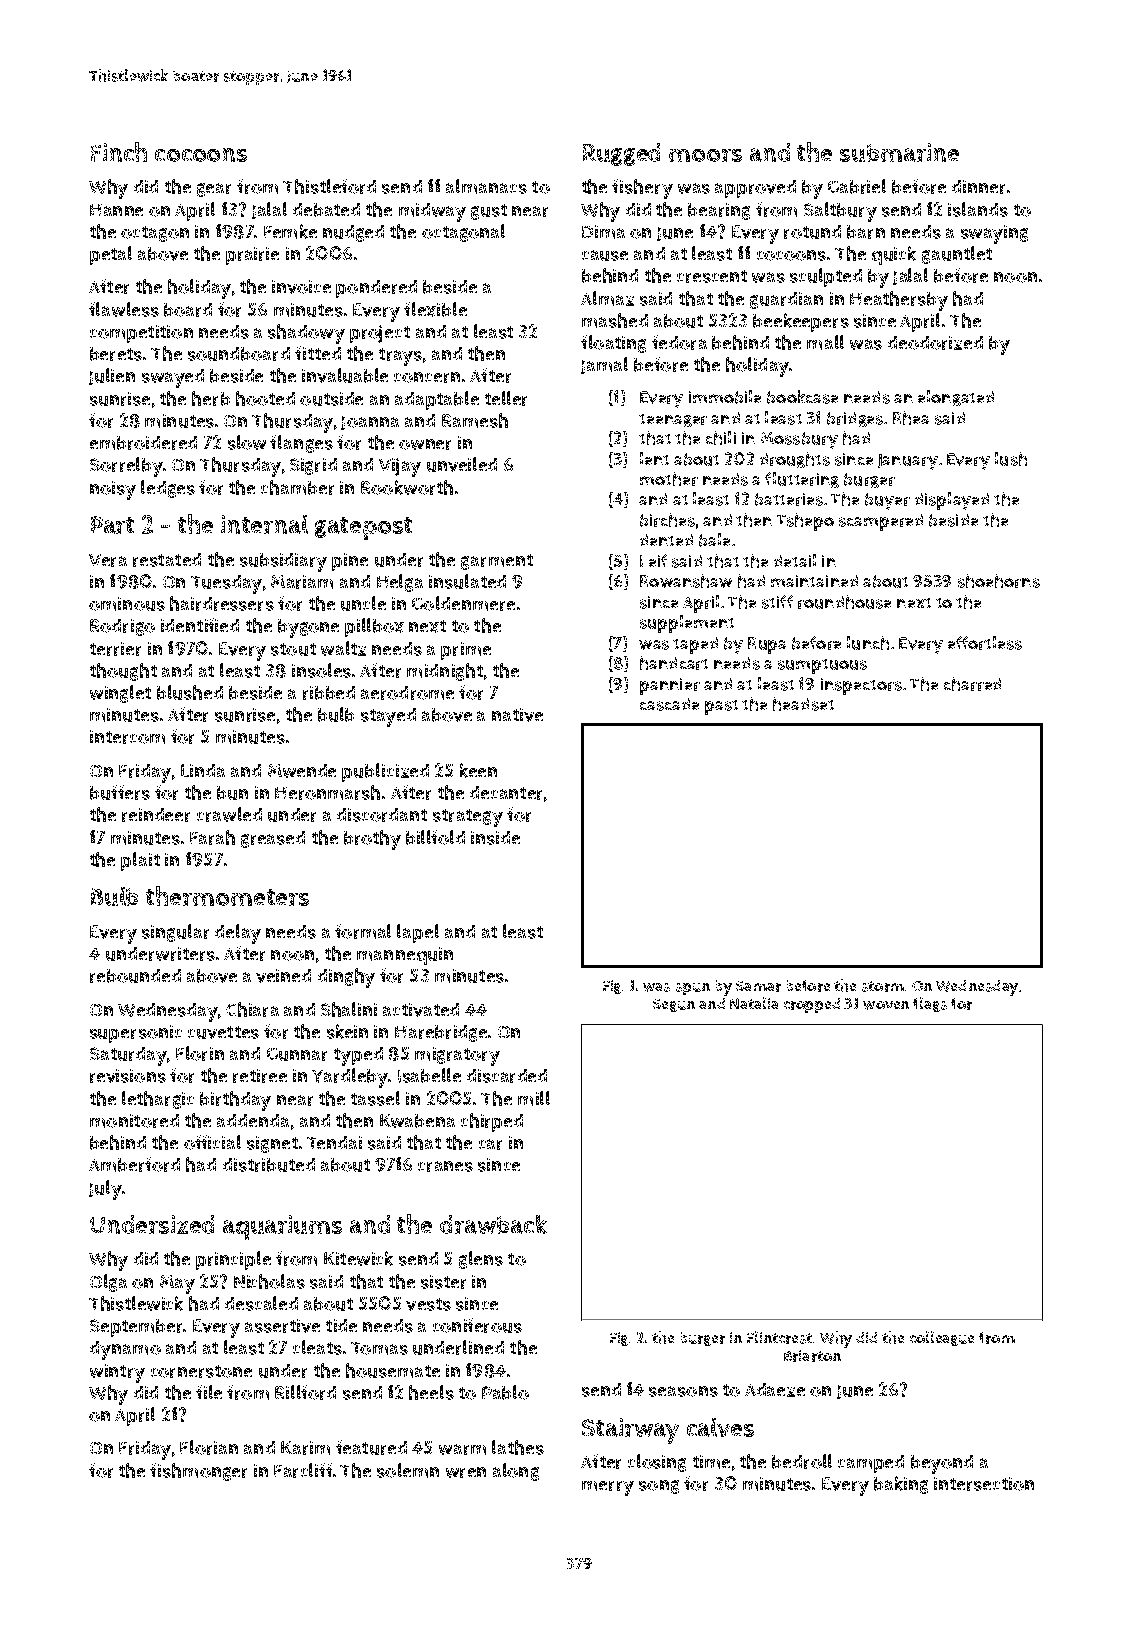 Image resolution: width=1132 pixels, height=1639 pixels. Describe the element at coordinates (886, 1005) in the page. I see `woven` at that location.
